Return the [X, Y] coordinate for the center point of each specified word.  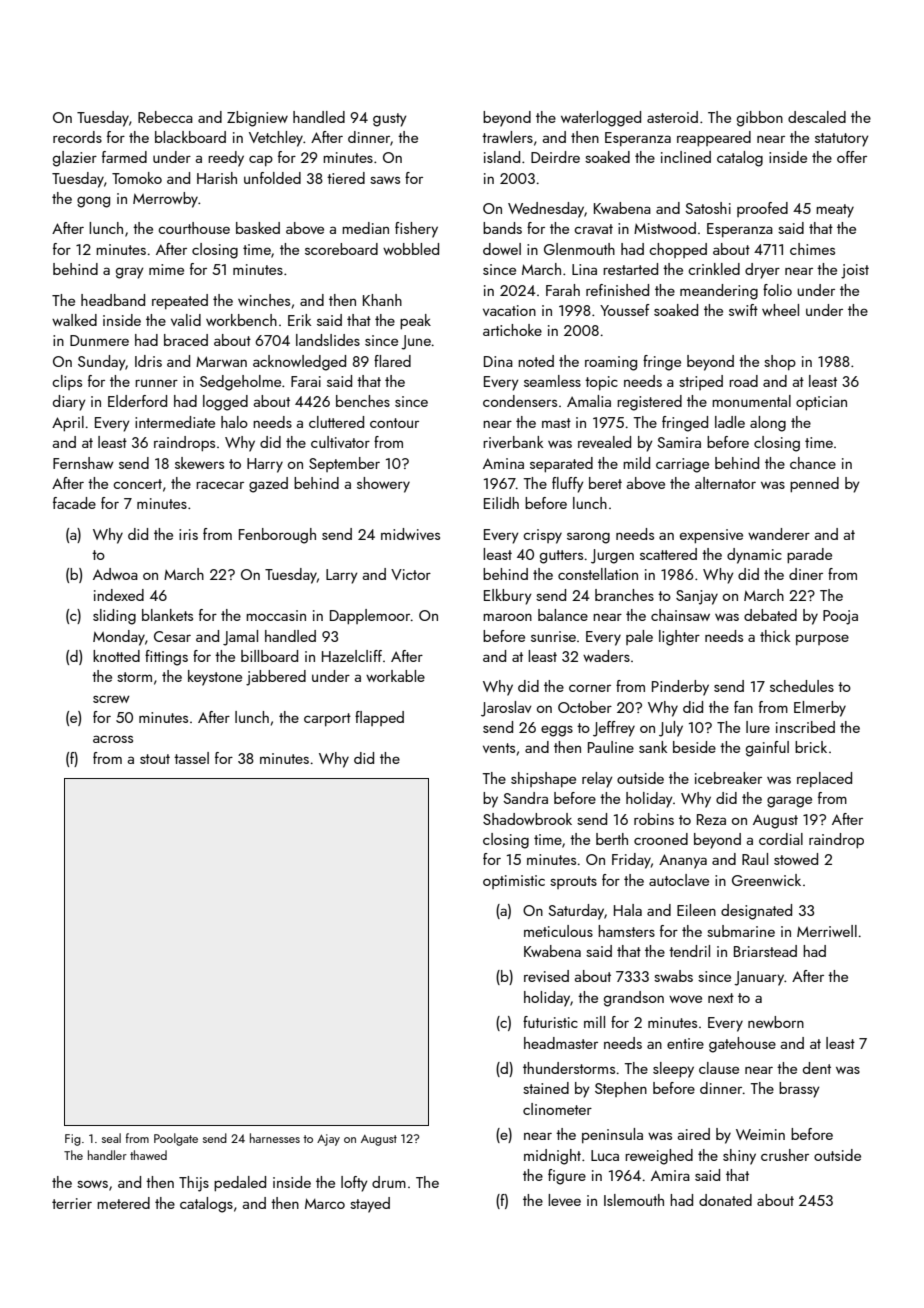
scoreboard [341, 249]
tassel [191, 758]
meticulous [558, 931]
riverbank [513, 442]
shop [780, 362]
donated [725, 1200]
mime [166, 269]
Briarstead [765, 951]
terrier [72, 1203]
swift [743, 310]
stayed [370, 1205]
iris [188, 534]
